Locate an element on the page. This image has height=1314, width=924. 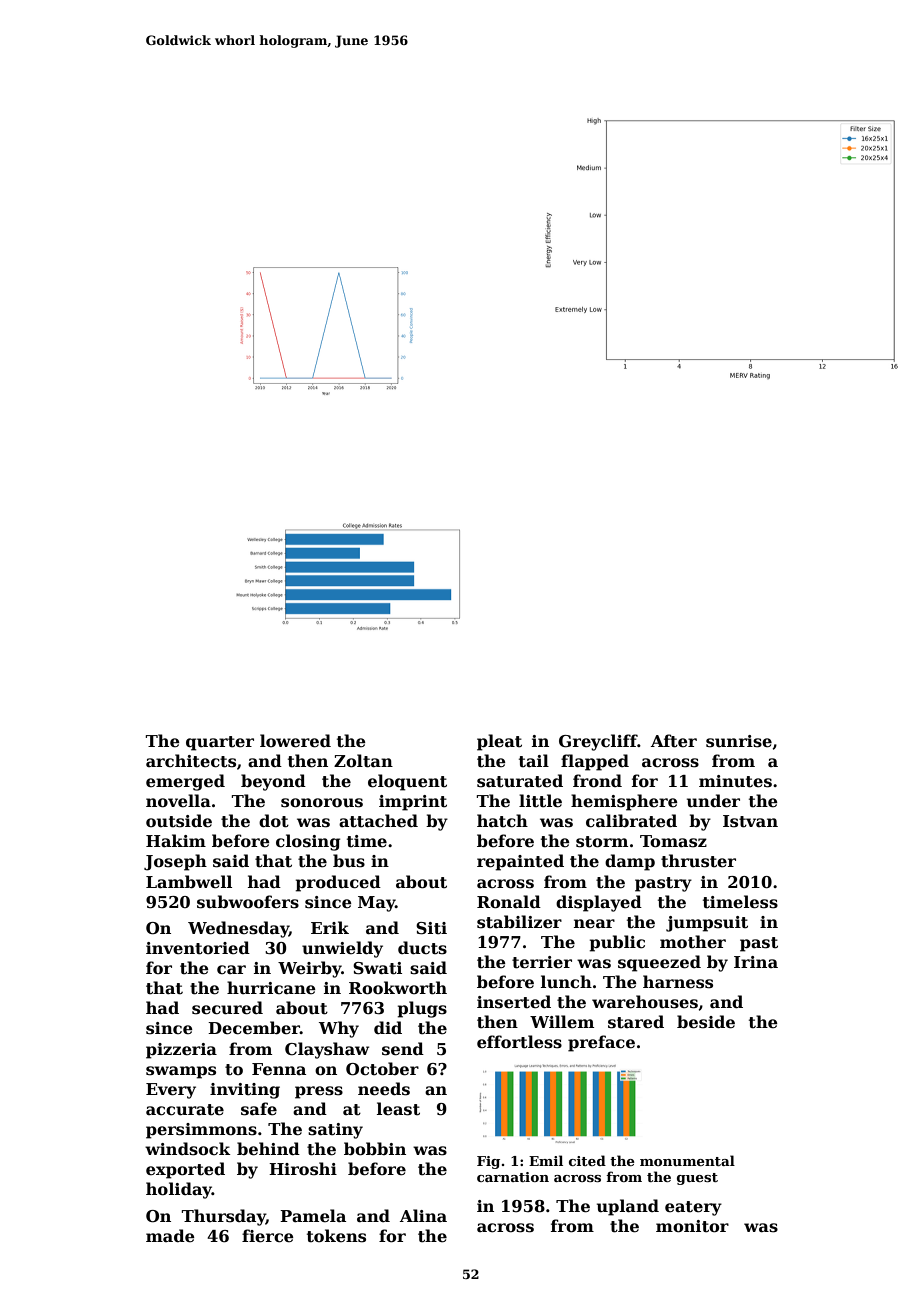
inventoried is located at coordinates (198, 948).
